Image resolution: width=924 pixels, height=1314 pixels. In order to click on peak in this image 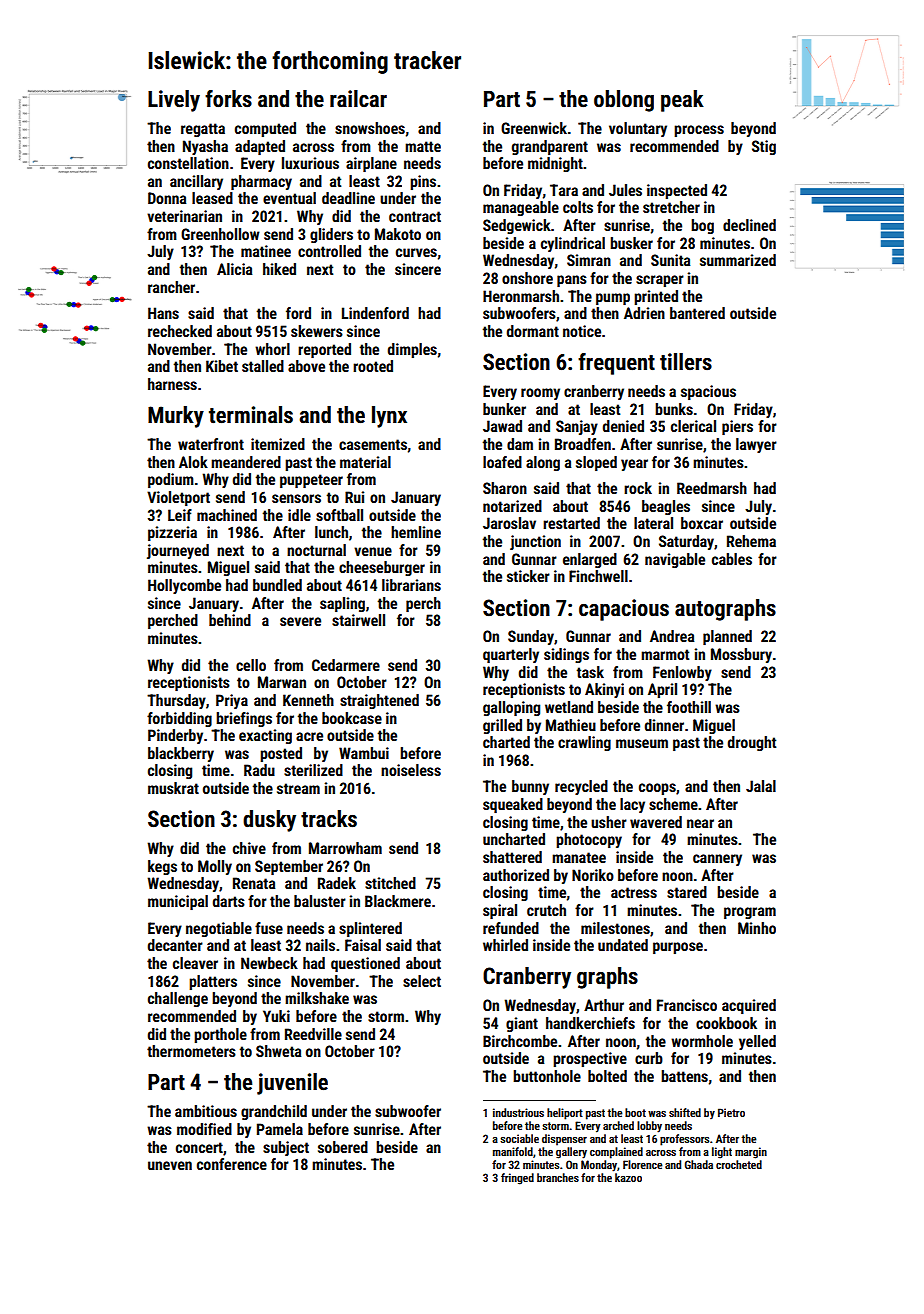, I will do `click(682, 101)`.
